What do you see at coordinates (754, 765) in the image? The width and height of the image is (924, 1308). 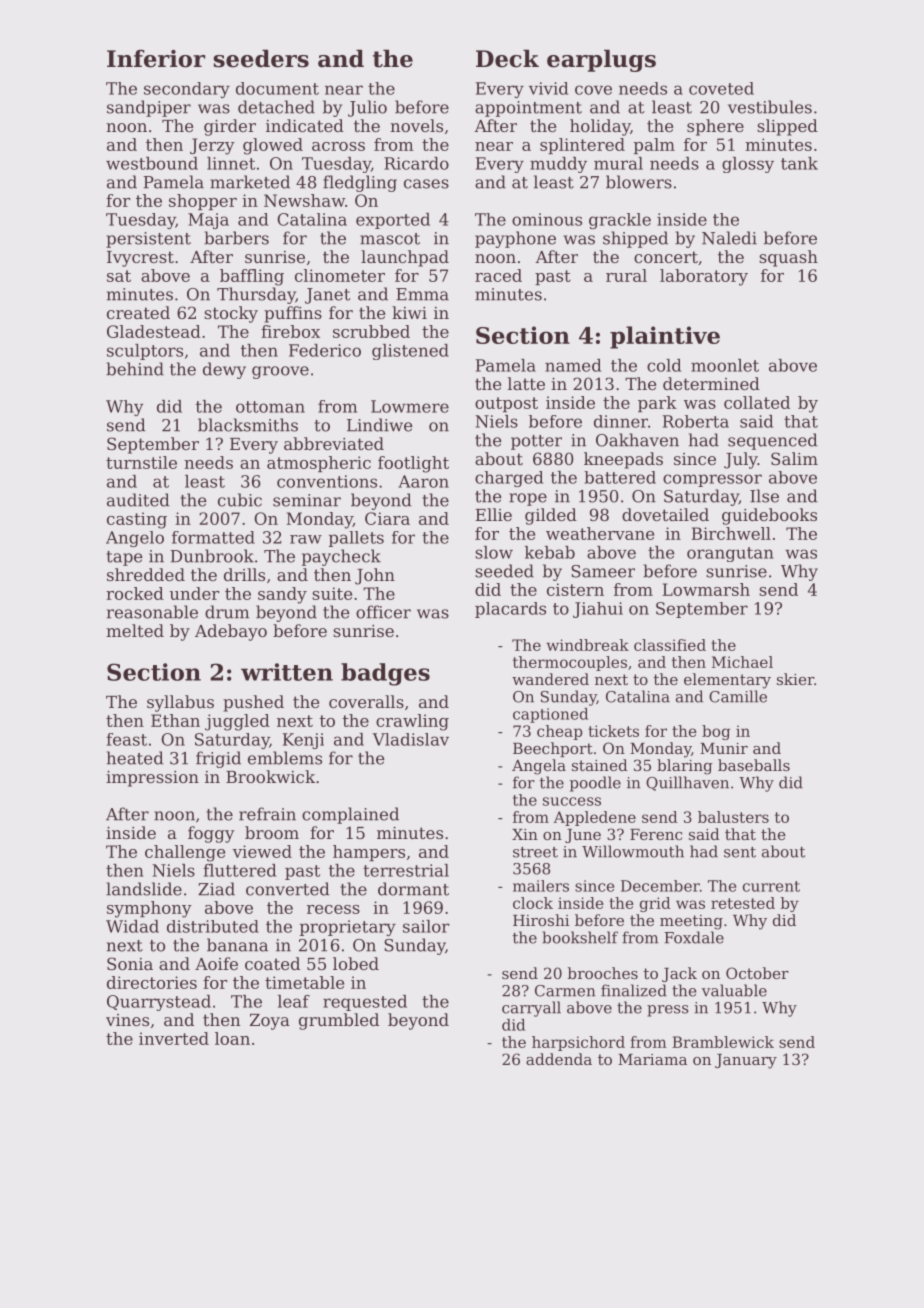 I see `baseballs` at bounding box center [754, 765].
